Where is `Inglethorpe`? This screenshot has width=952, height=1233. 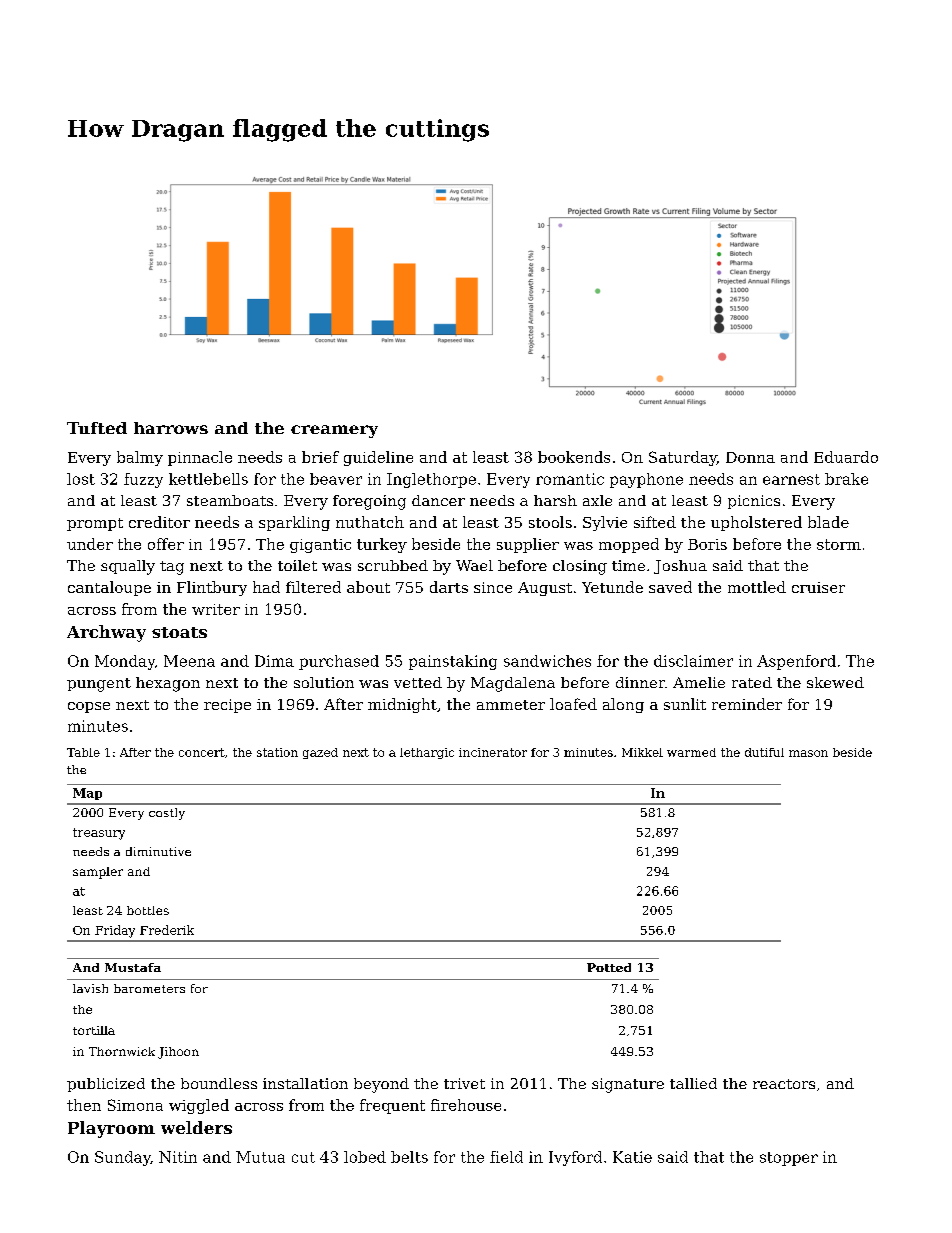 Inglethorpe is located at coordinates (431, 480).
